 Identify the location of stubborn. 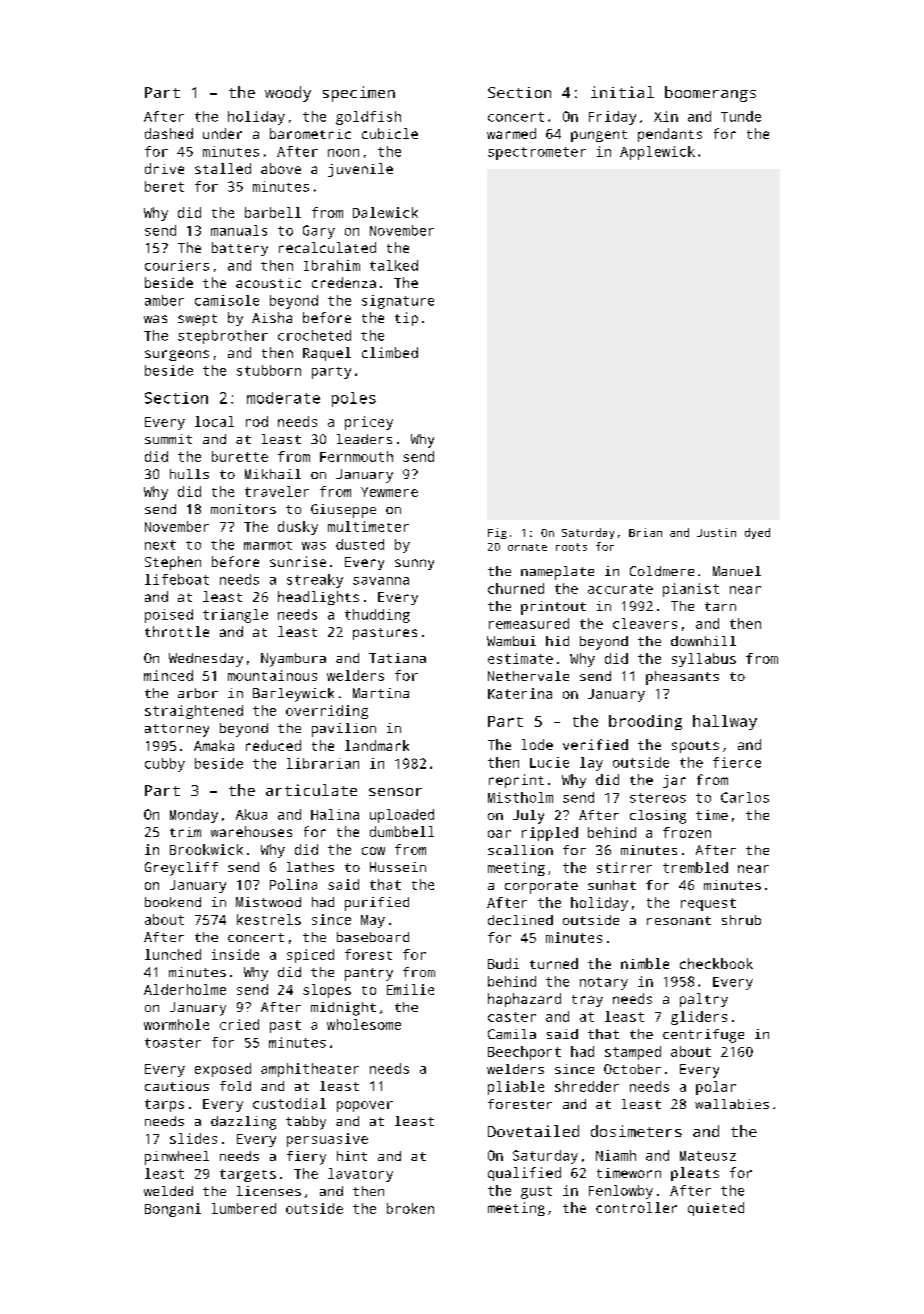
(269, 370).
